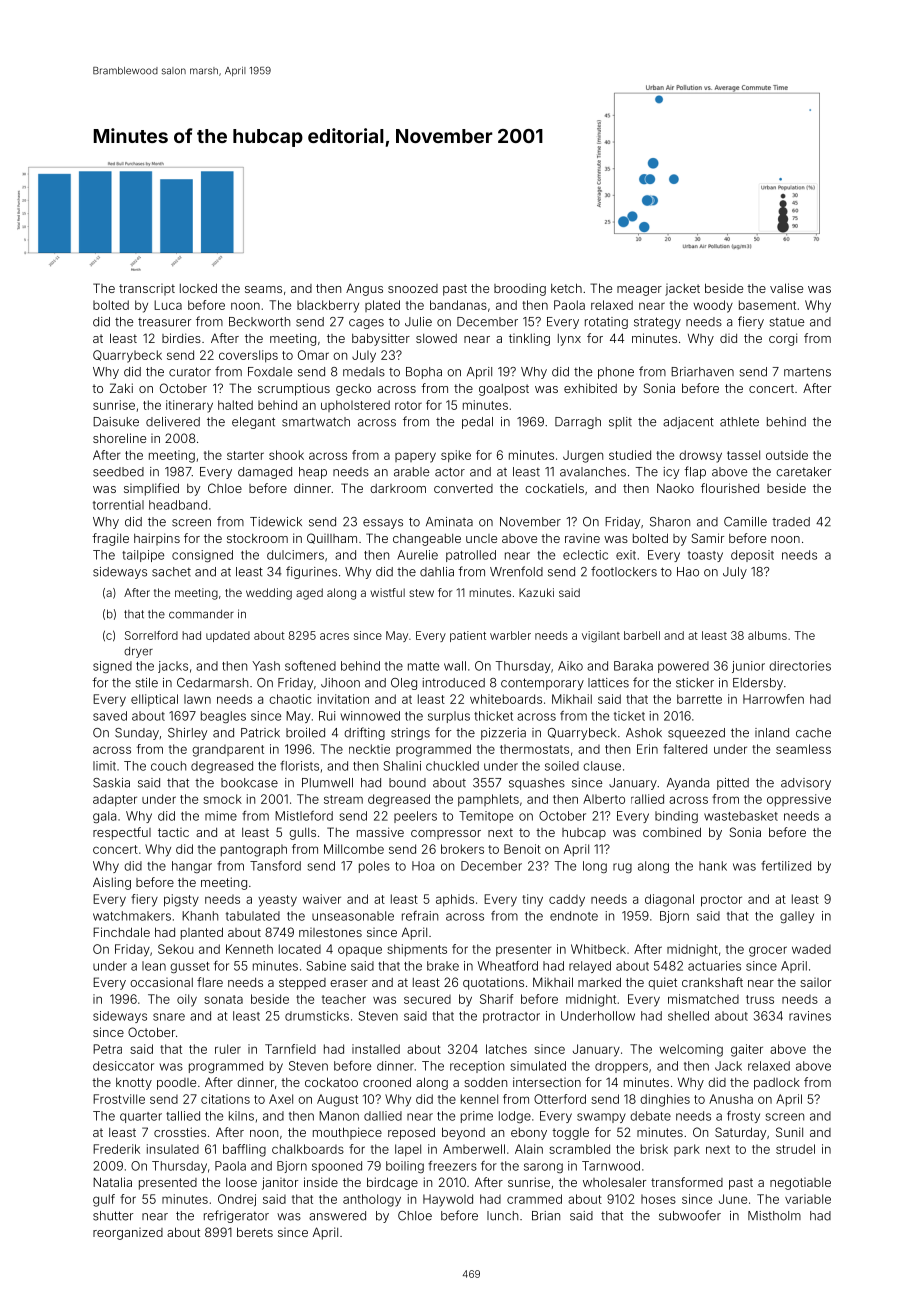 The width and height of the document is (924, 1308). What do you see at coordinates (176, 1084) in the document?
I see `poodle` at bounding box center [176, 1084].
